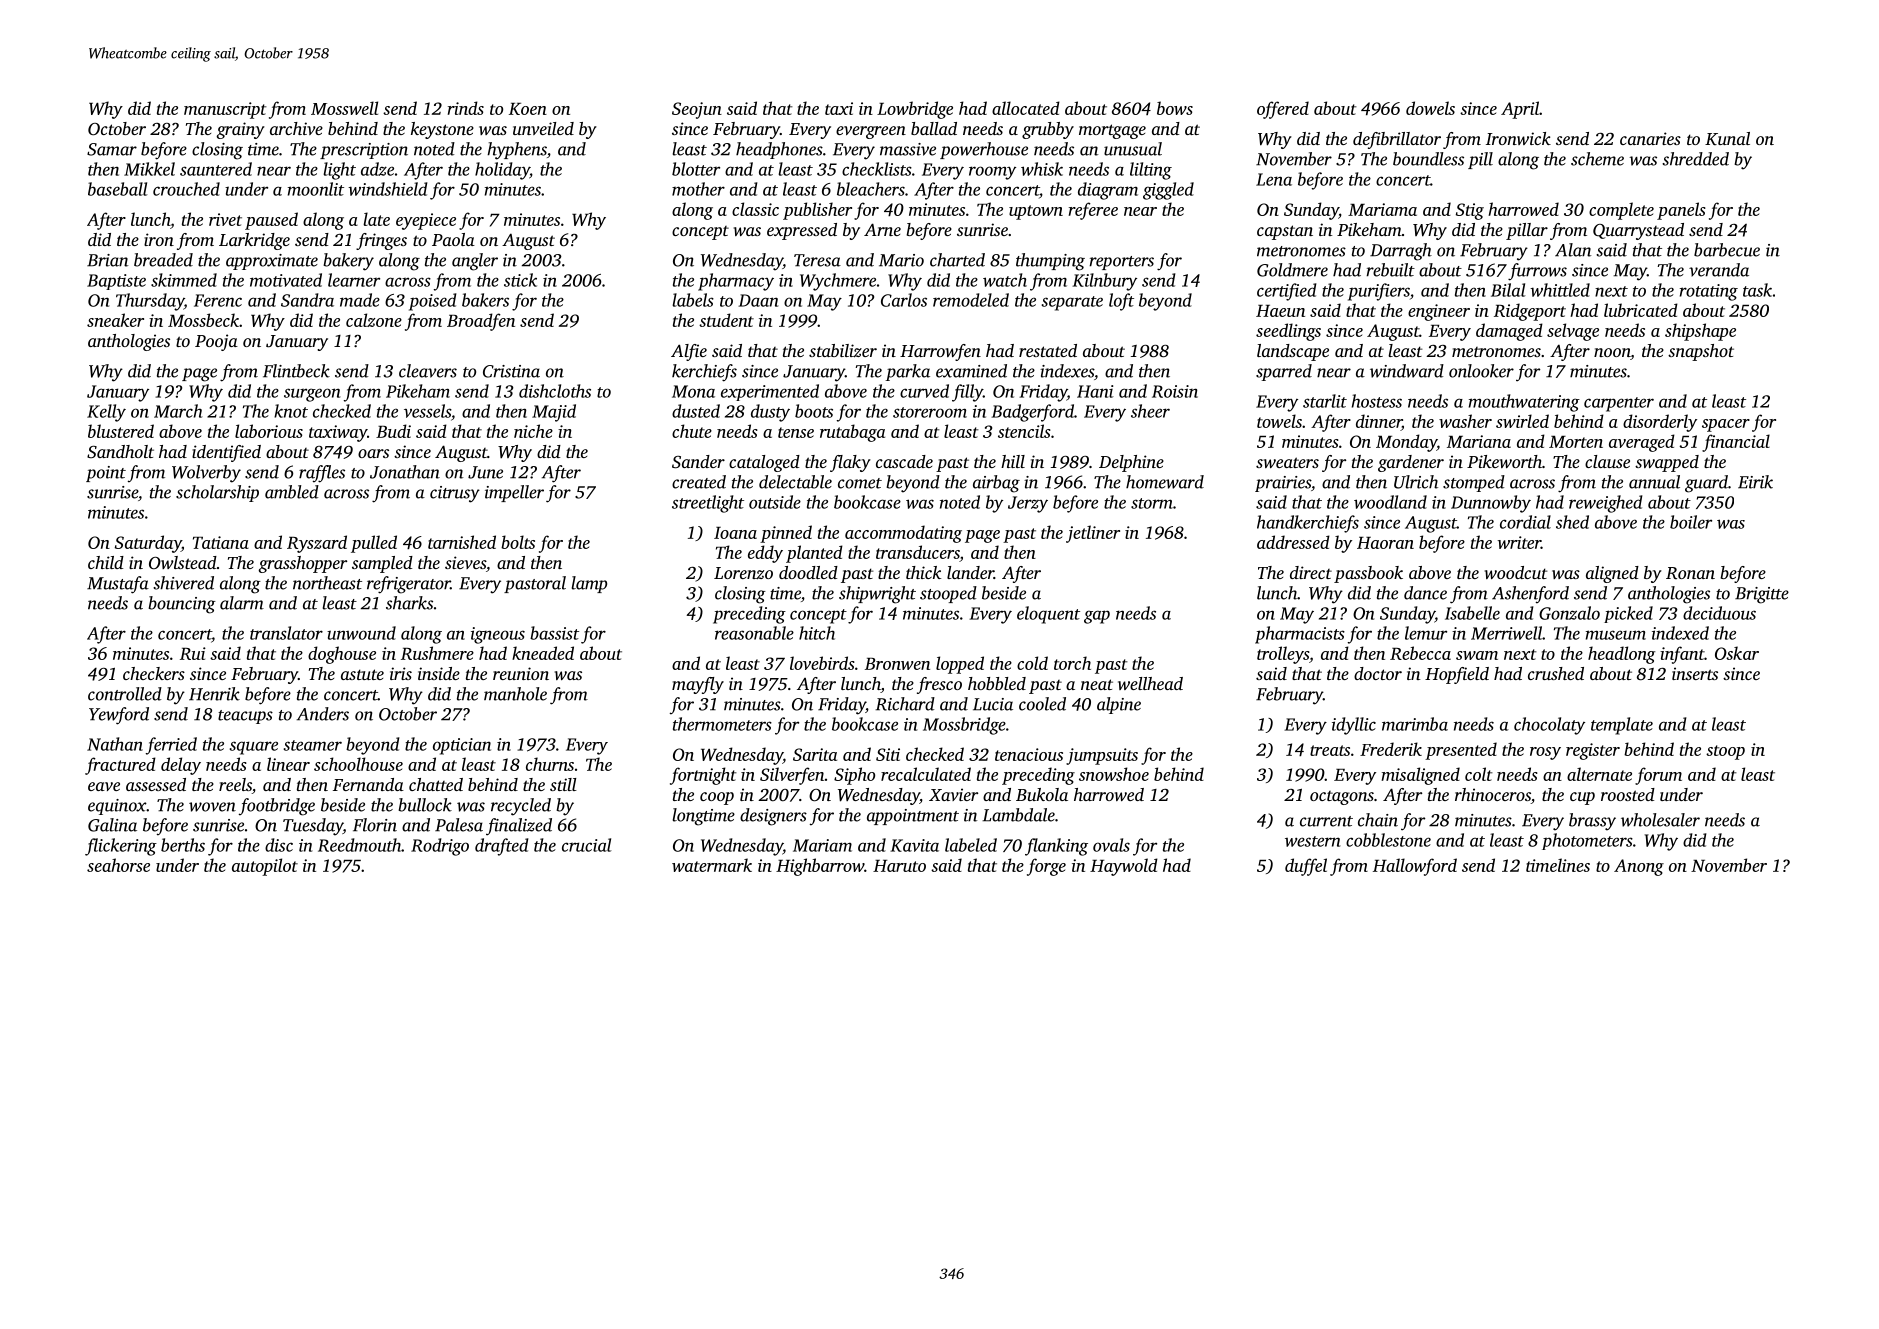 Image resolution: width=1879 pixels, height=1329 pixels. What do you see at coordinates (820, 867) in the image?
I see `Highbarrow` at bounding box center [820, 867].
